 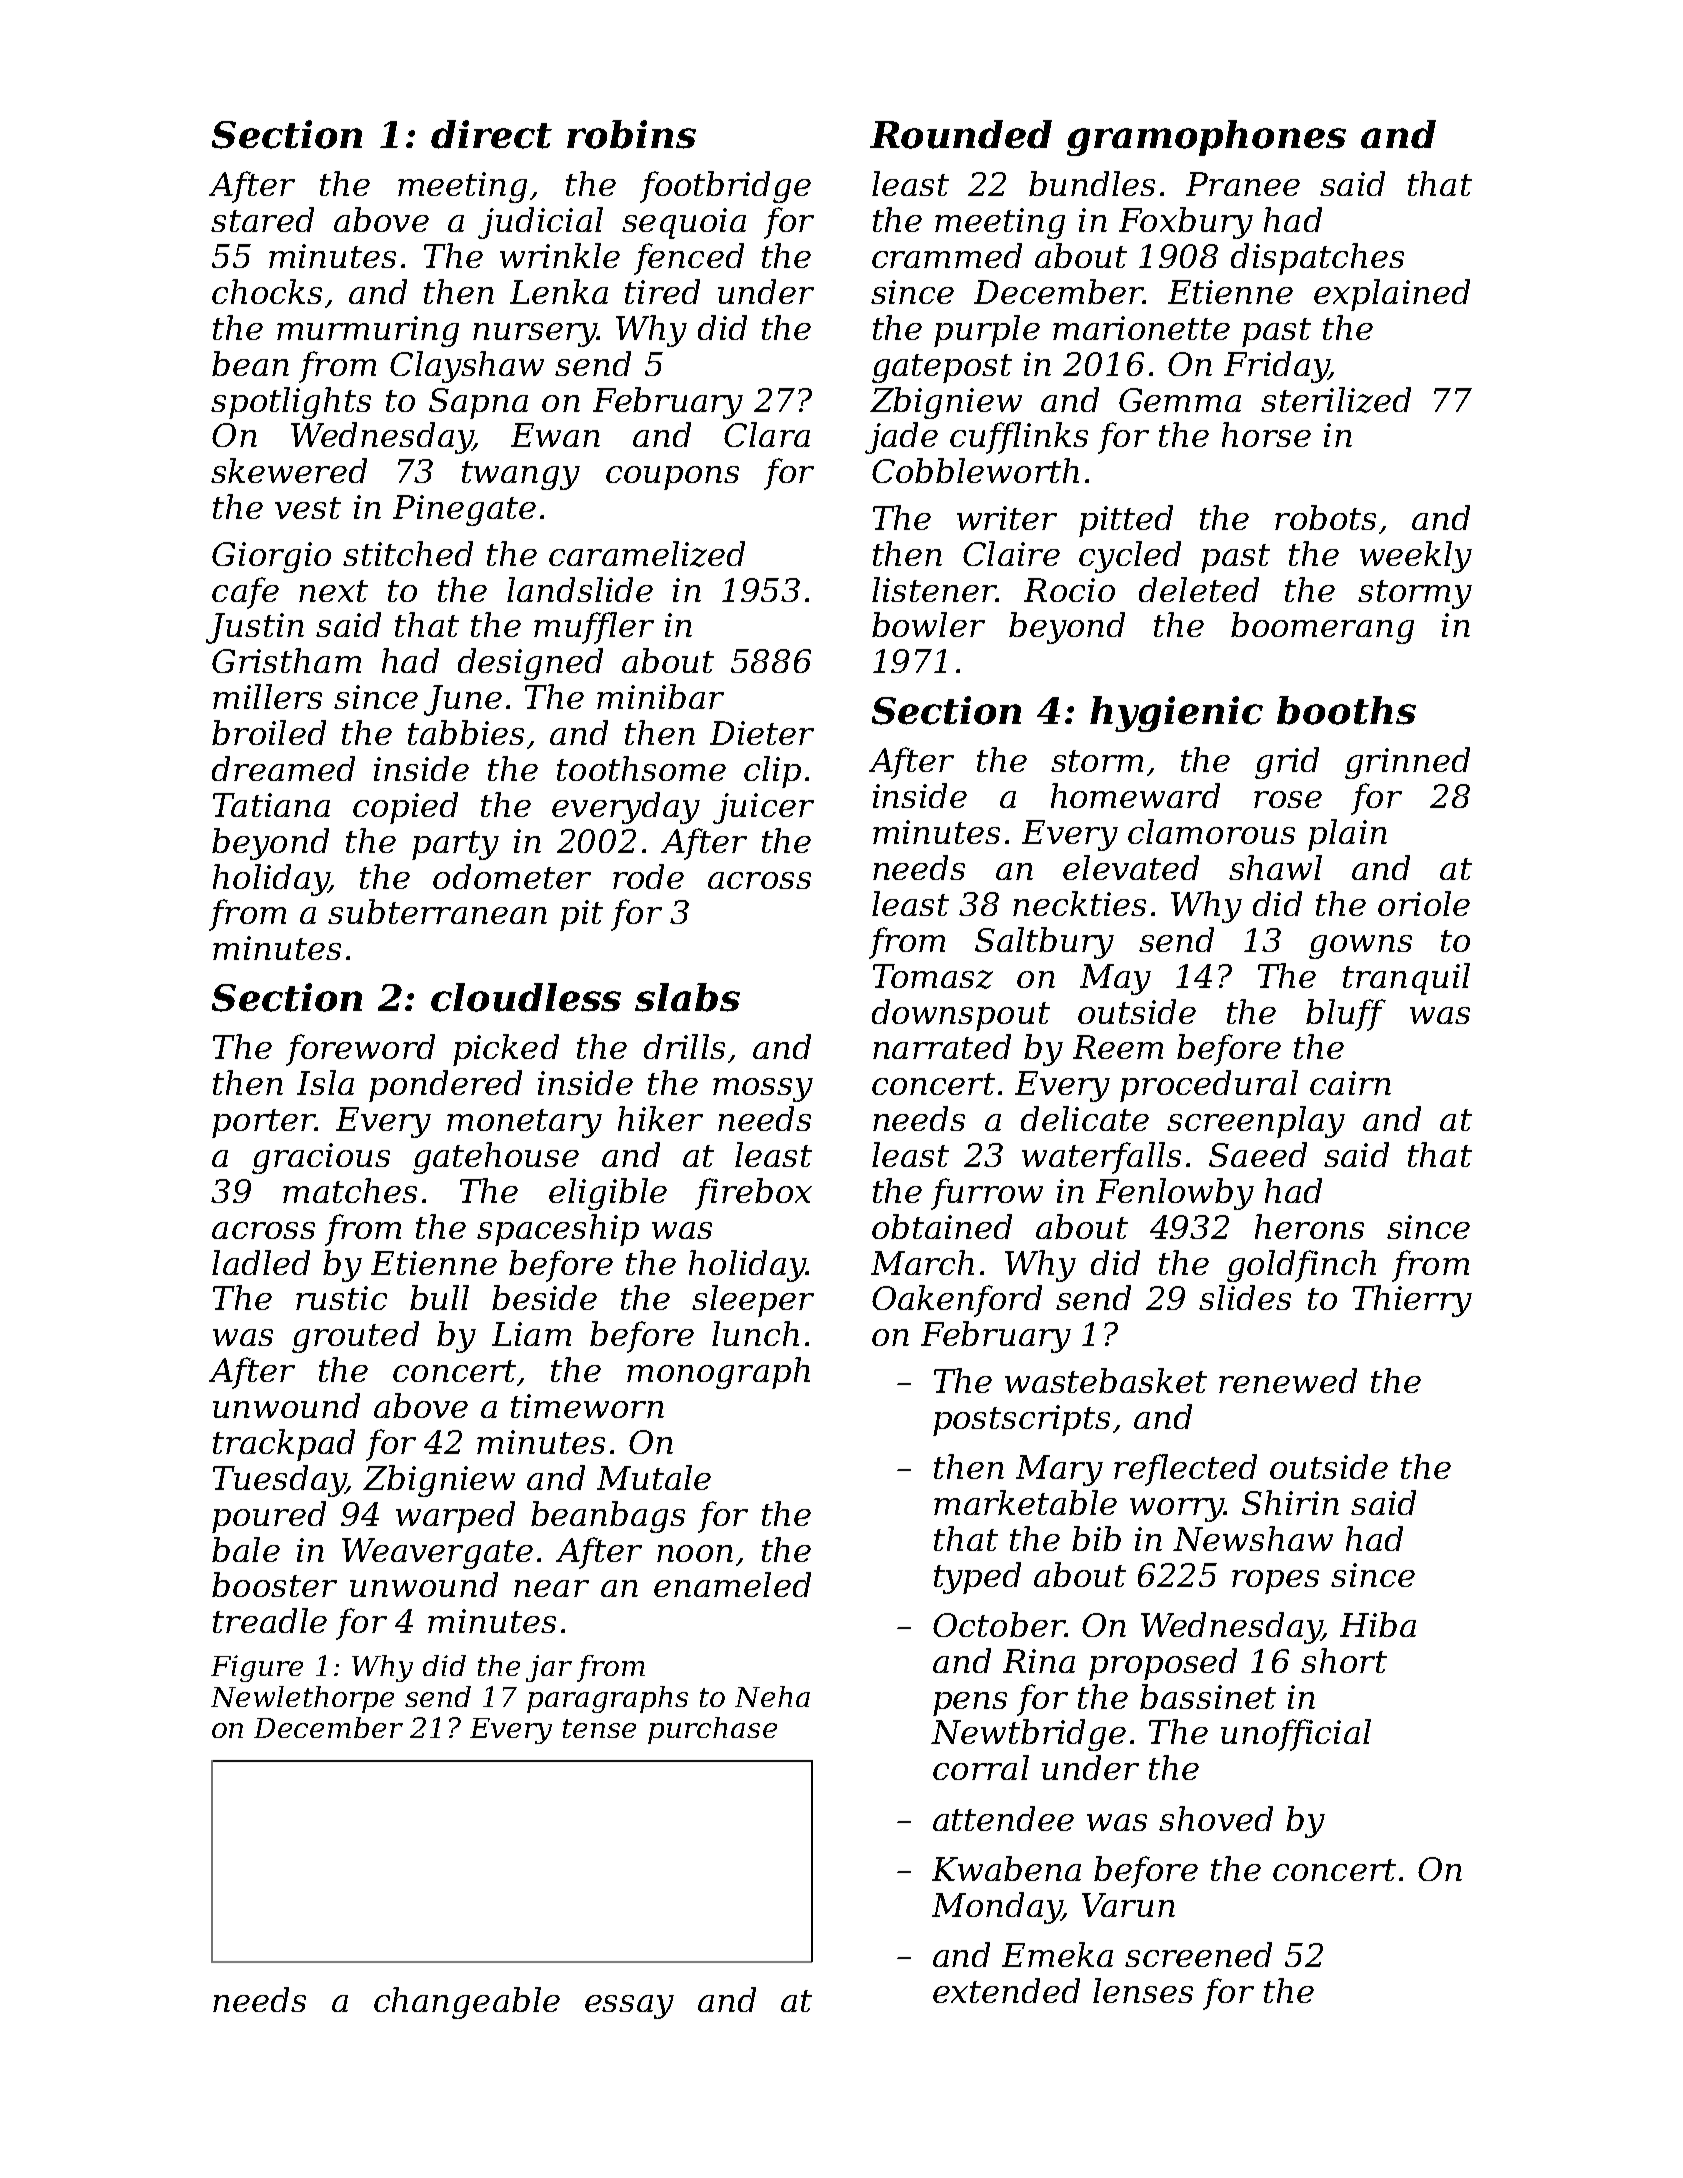 What do you see at coordinates (695, 1553) in the screenshot?
I see `noon` at bounding box center [695, 1553].
